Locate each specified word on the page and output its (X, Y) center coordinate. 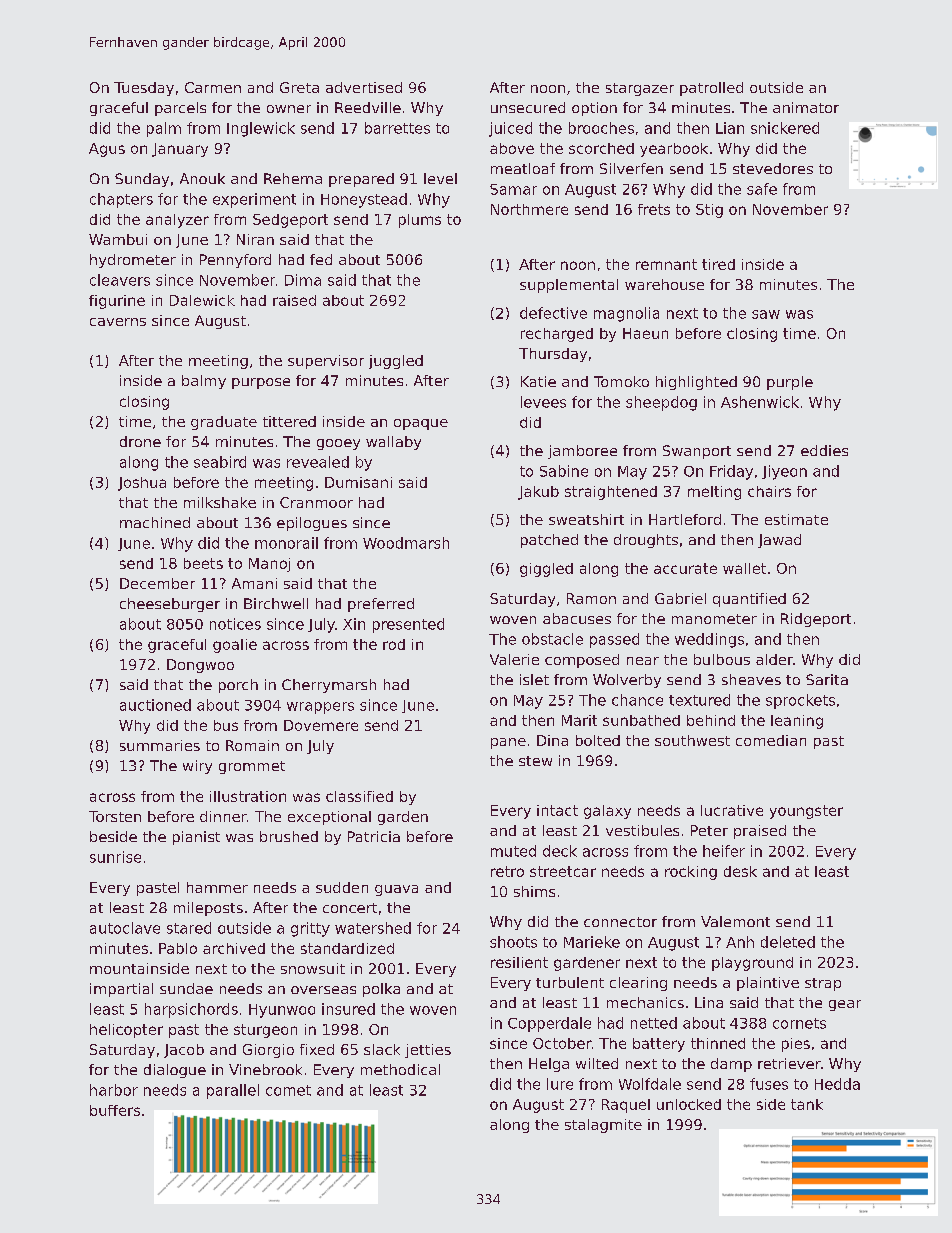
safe (762, 189)
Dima (303, 280)
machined (155, 522)
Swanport (697, 452)
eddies (824, 450)
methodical (400, 1069)
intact (557, 810)
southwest (692, 740)
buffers (115, 1110)
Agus (107, 150)
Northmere (529, 209)
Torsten (115, 816)
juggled (396, 362)
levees (543, 402)
